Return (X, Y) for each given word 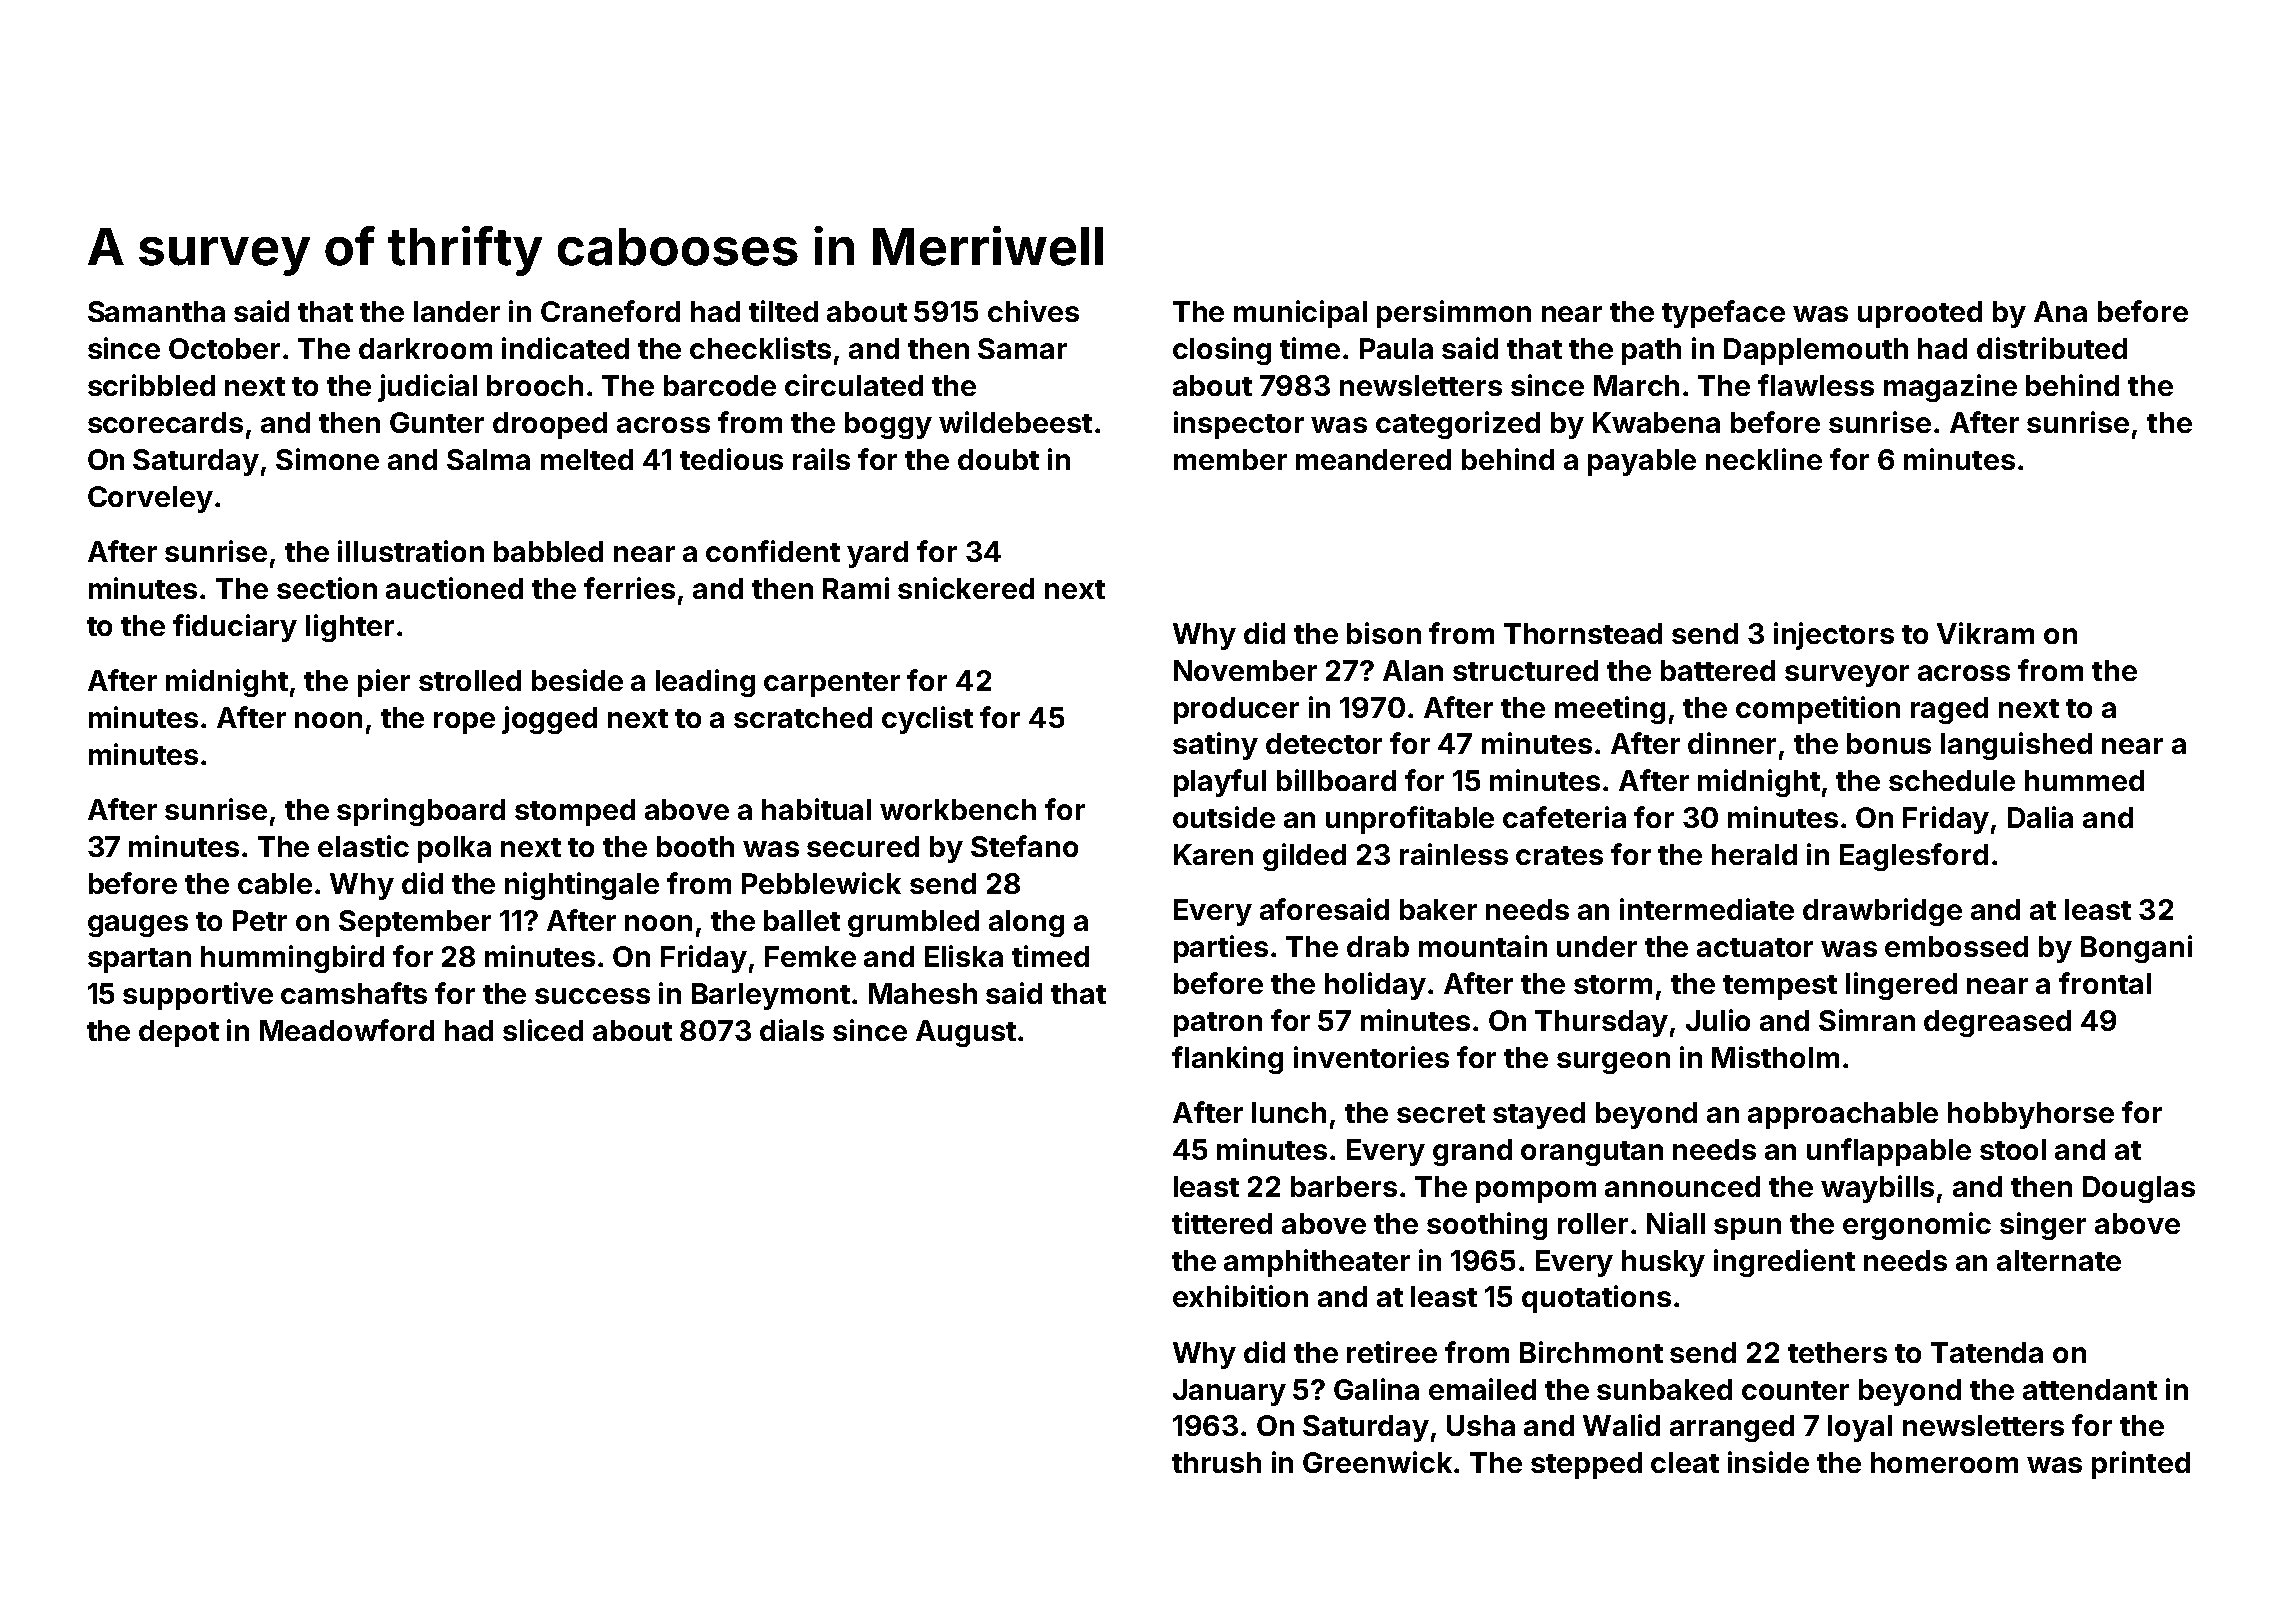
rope (464, 723)
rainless (1454, 854)
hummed (2084, 780)
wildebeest (1015, 422)
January (1229, 1392)
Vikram (1985, 633)
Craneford (610, 311)
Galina (1376, 1389)
